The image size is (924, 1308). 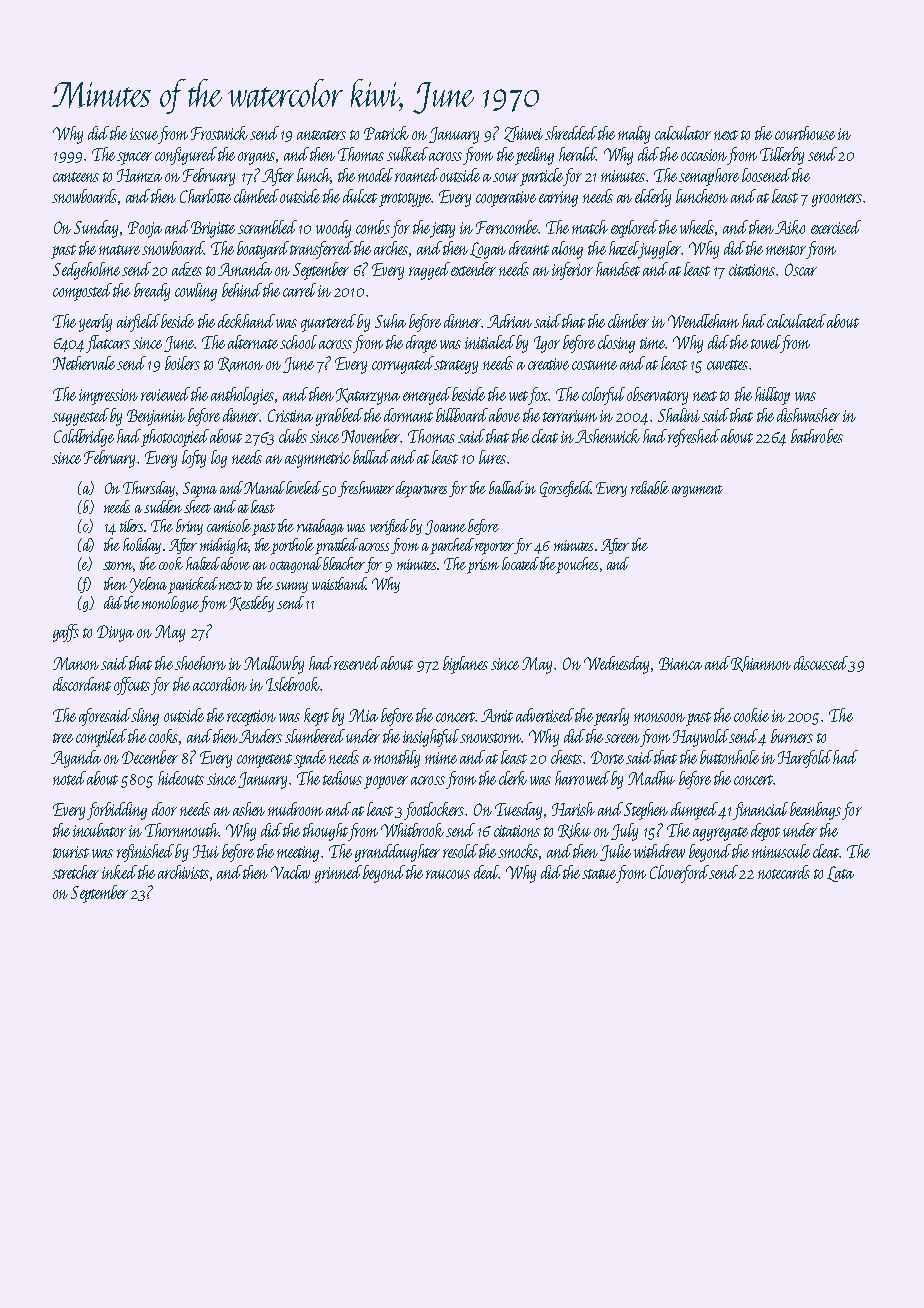 I want to click on Kestleby, so click(x=252, y=604).
